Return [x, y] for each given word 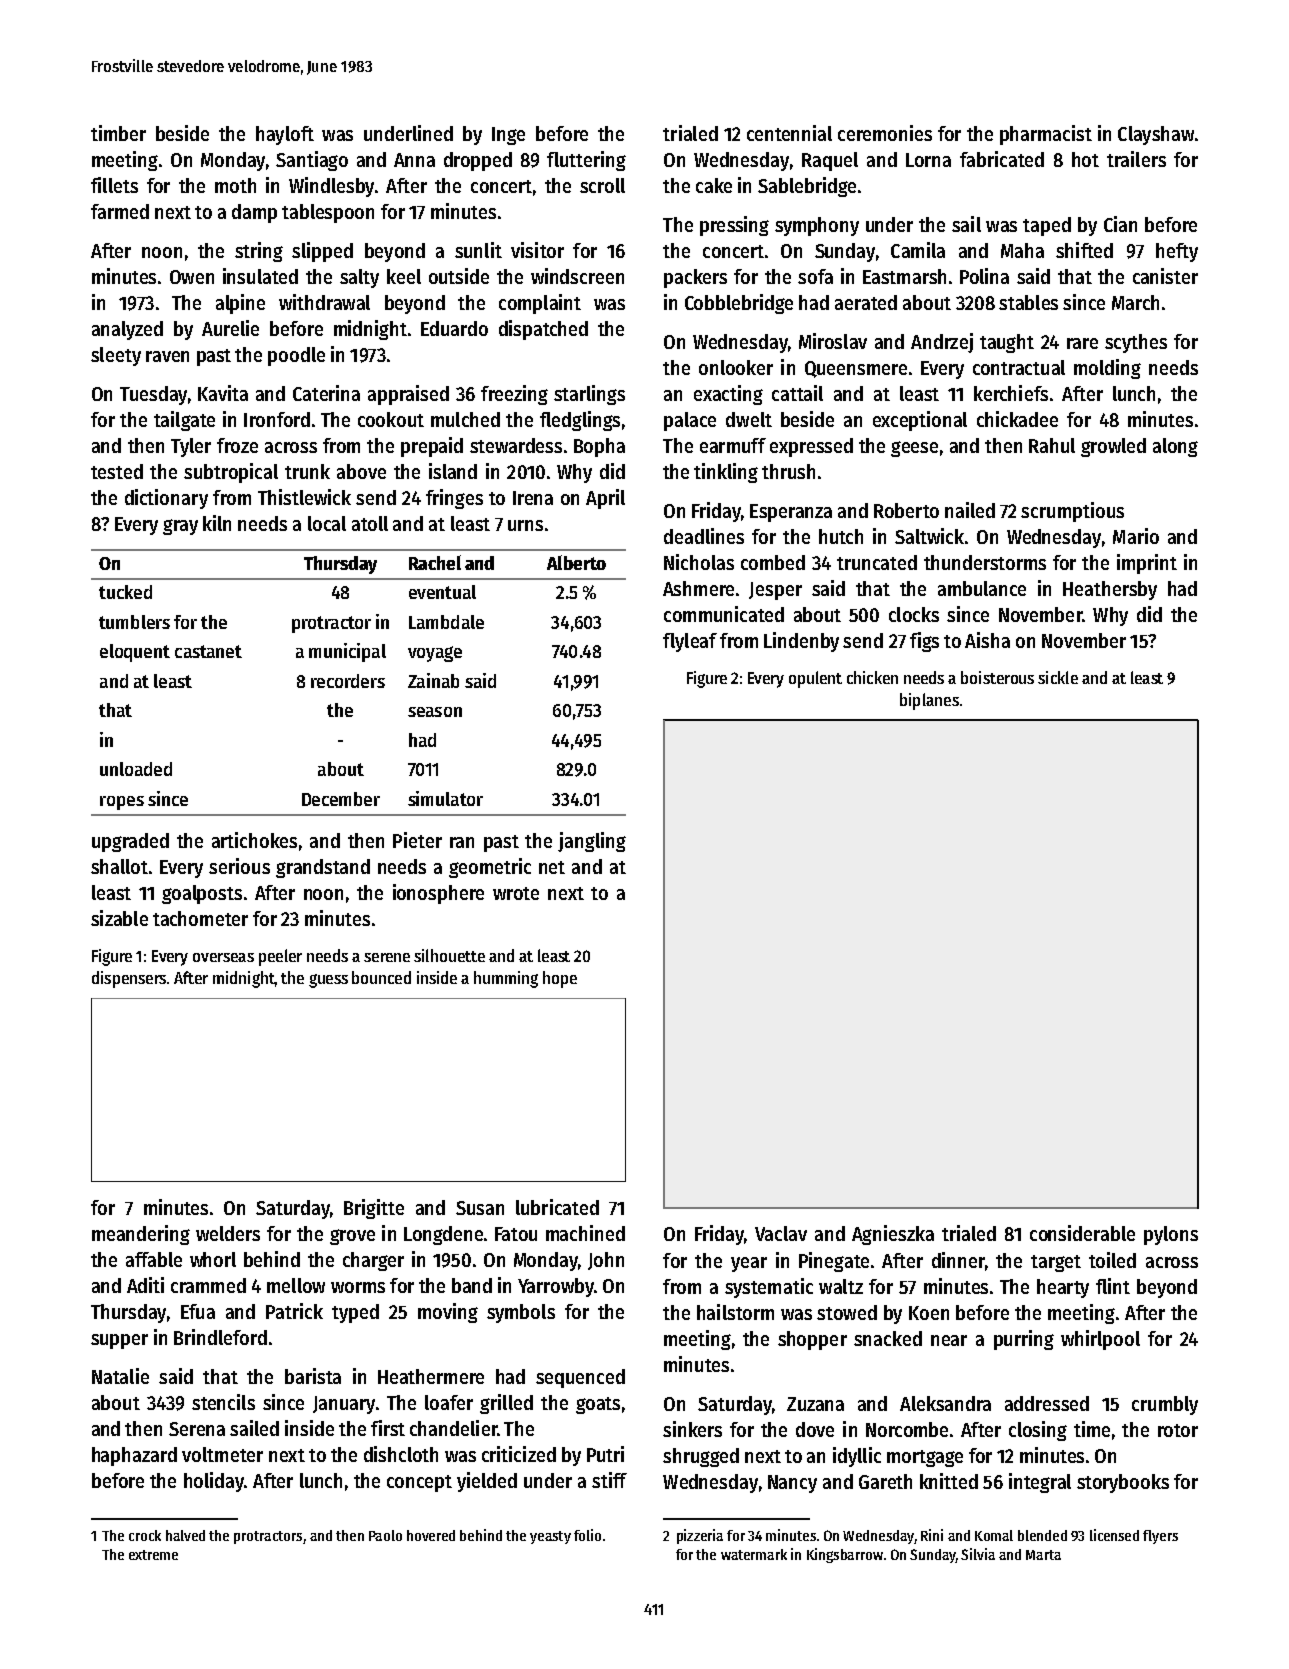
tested [117, 471]
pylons [1171, 1235]
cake [714, 185]
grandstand [323, 868]
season [435, 712]
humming [506, 979]
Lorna [928, 160]
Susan [480, 1208]
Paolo [385, 1535]
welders [228, 1233]
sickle [1058, 677]
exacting [728, 395]
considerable [1082, 1233]
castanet [208, 651]
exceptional [920, 421]
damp [254, 213]
